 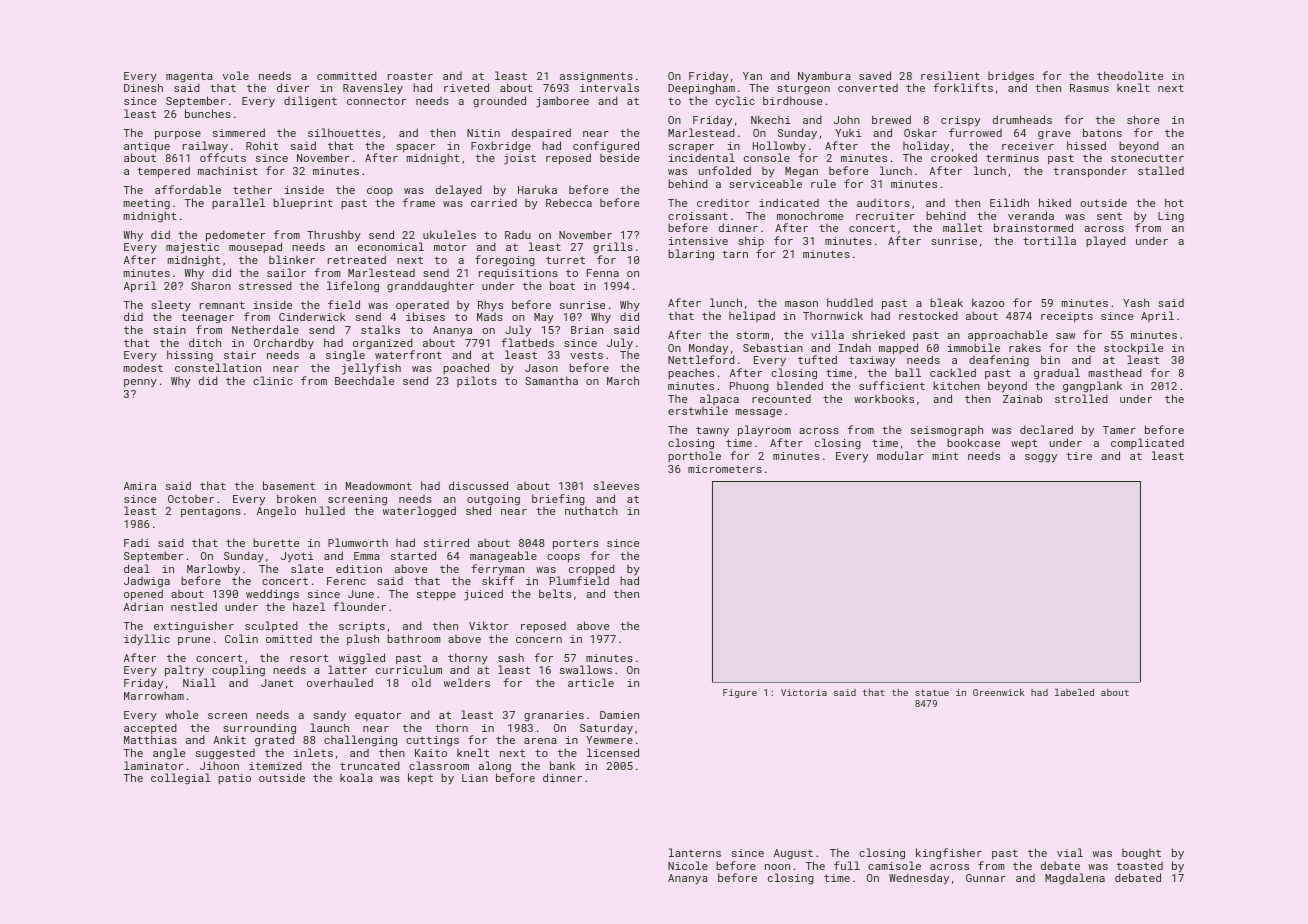 What do you see at coordinates (189, 78) in the screenshot?
I see `magenta` at bounding box center [189, 78].
